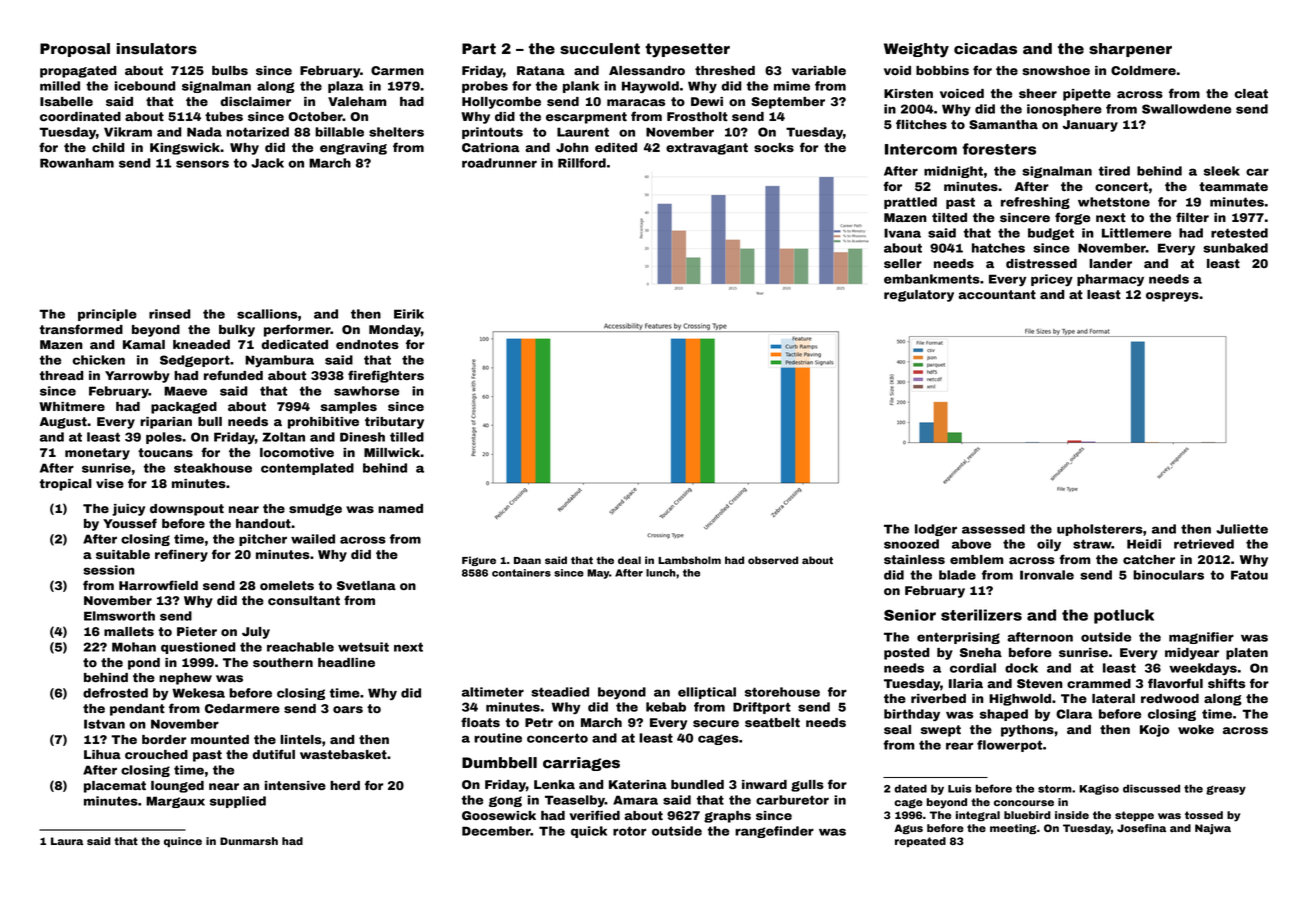 The image size is (1308, 924). What do you see at coordinates (985, 49) in the screenshot?
I see `cicadas` at bounding box center [985, 49].
